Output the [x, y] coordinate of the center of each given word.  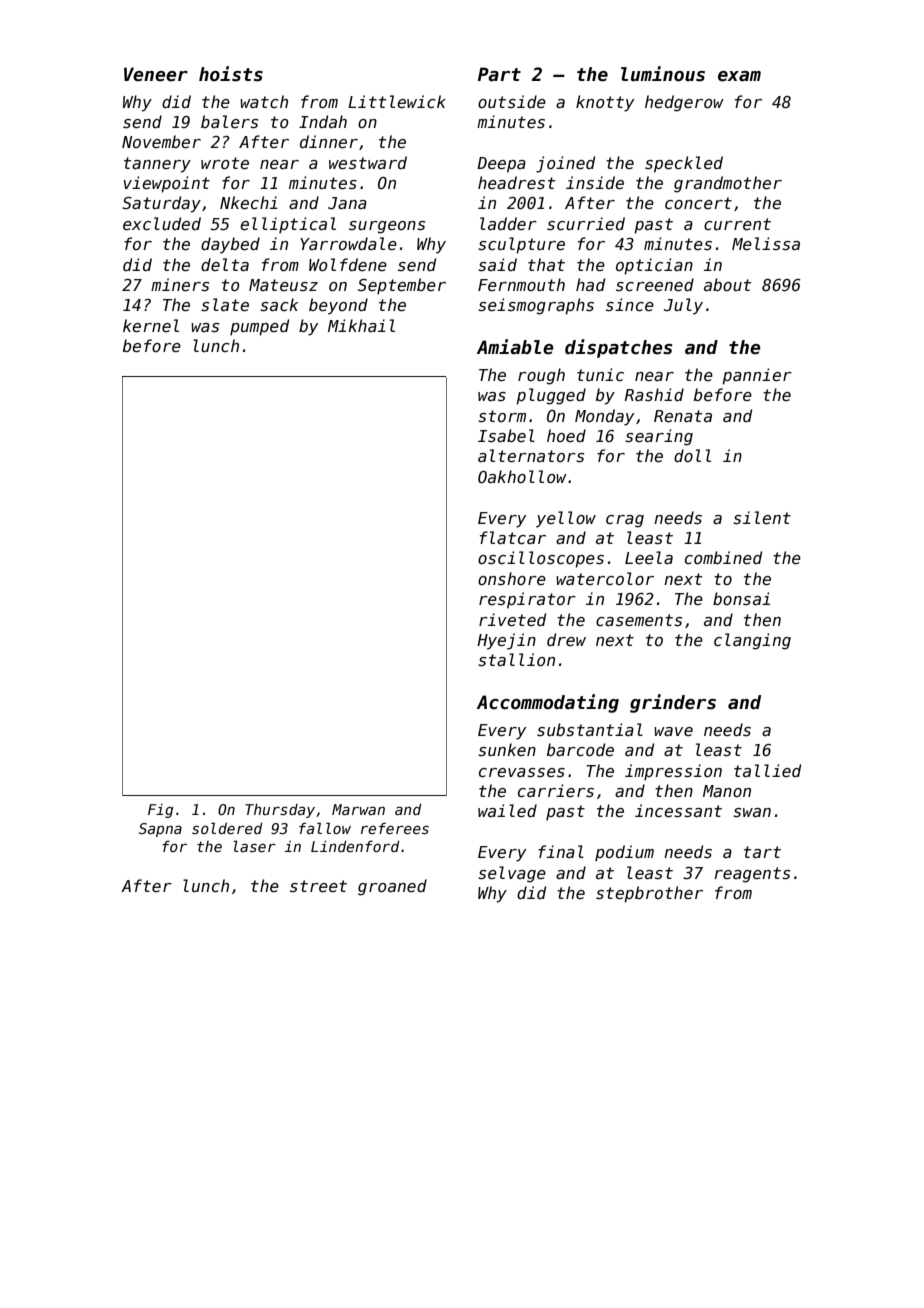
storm [502, 416]
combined [723, 558]
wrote [225, 163]
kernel [151, 325]
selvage [512, 874]
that [546, 264]
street [318, 886]
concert [698, 203]
